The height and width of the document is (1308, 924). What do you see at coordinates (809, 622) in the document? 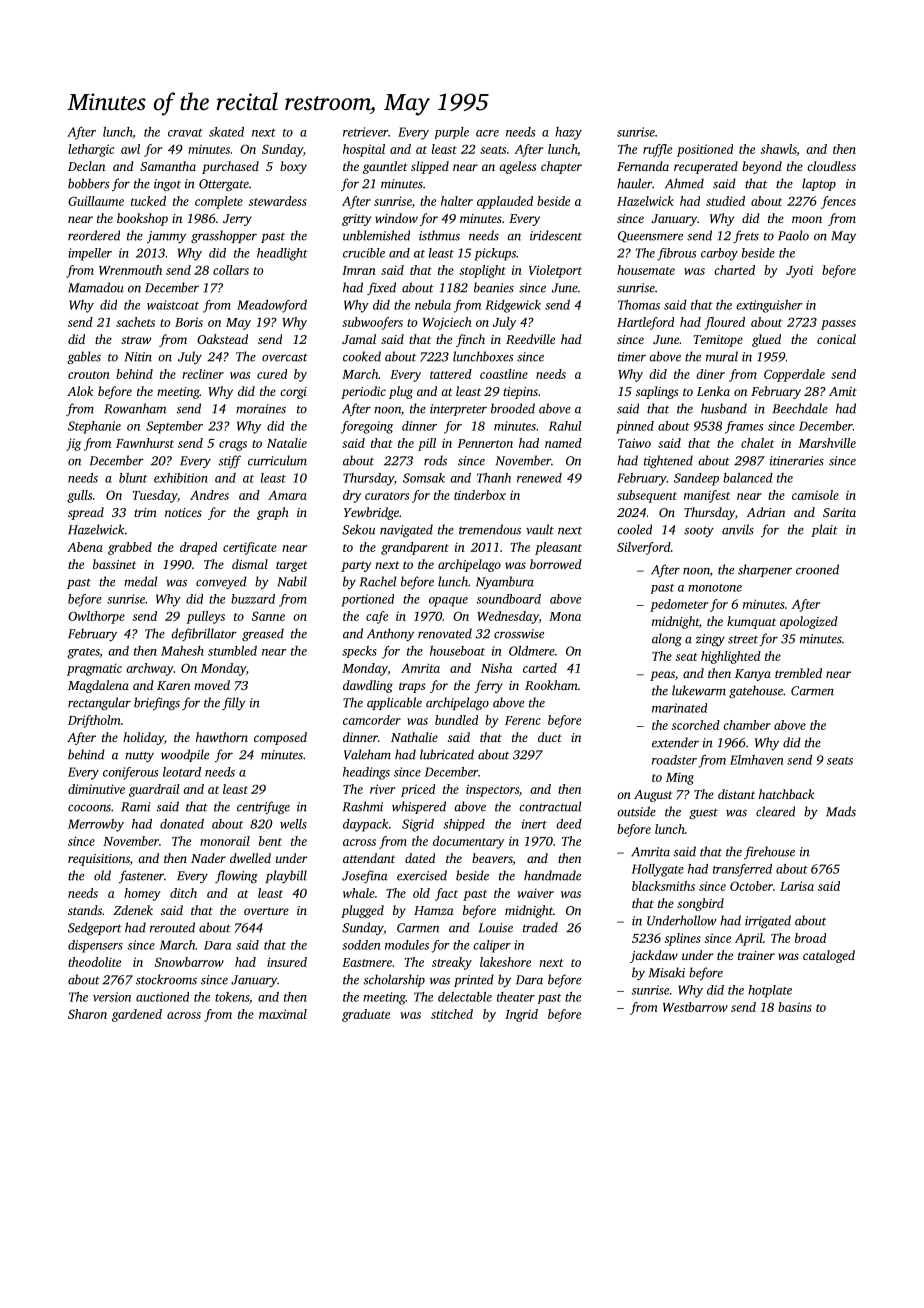
I see `apologized` at bounding box center [809, 622].
